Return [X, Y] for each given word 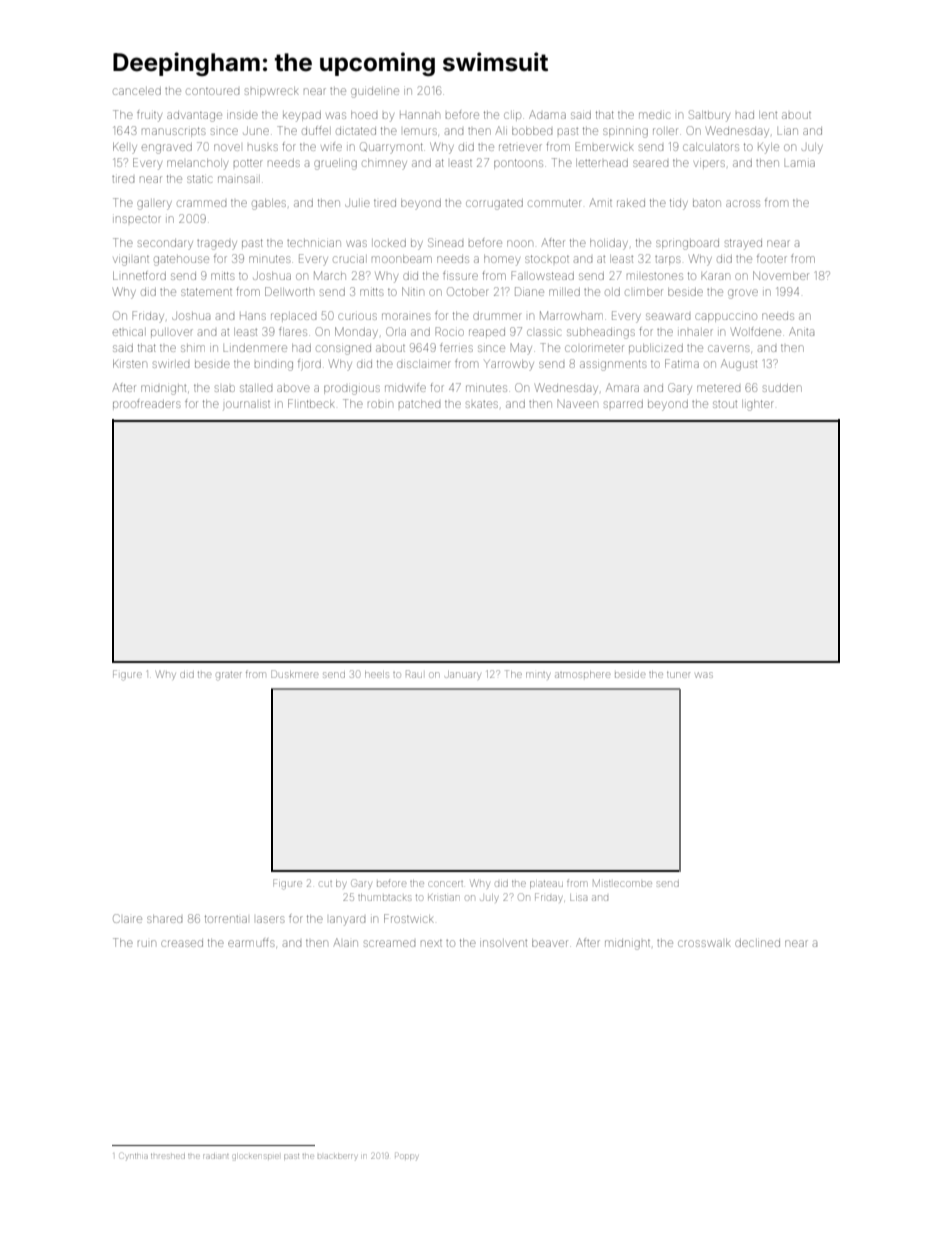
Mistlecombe [622, 883]
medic [654, 115]
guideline [375, 93]
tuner [678, 675]
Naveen [578, 404]
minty [537, 675]
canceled [137, 91]
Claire [127, 918]
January [462, 676]
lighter [758, 405]
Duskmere [294, 674]
